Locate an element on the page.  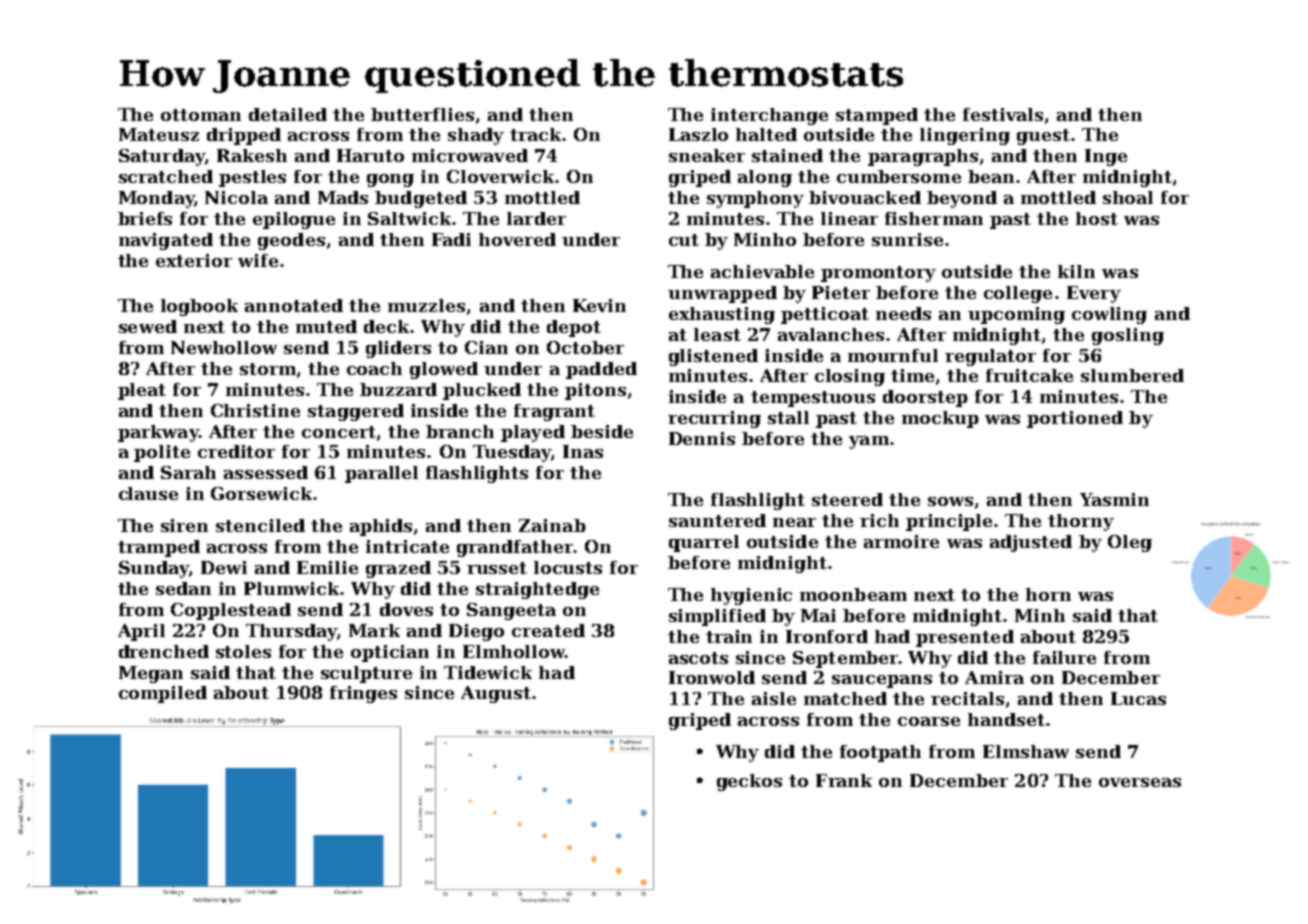
fruitcake is located at coordinates (1029, 375).
